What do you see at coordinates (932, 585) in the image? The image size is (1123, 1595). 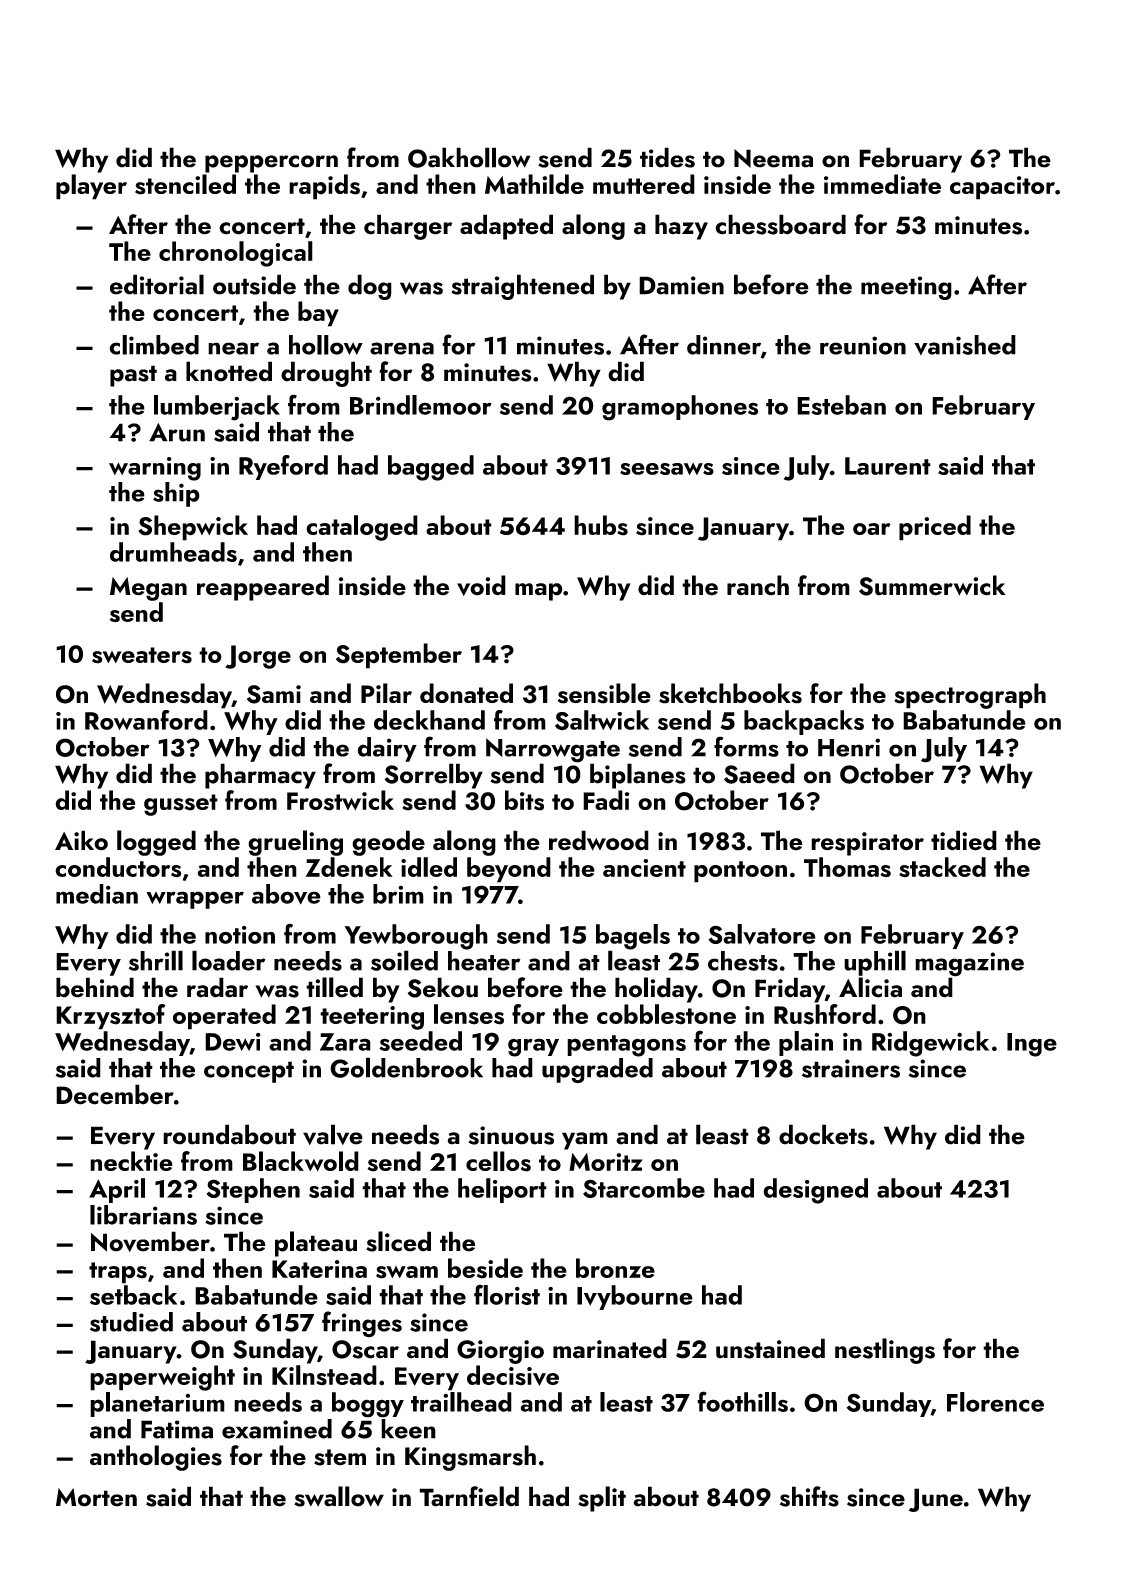 I see `Summerwick` at bounding box center [932, 585].
